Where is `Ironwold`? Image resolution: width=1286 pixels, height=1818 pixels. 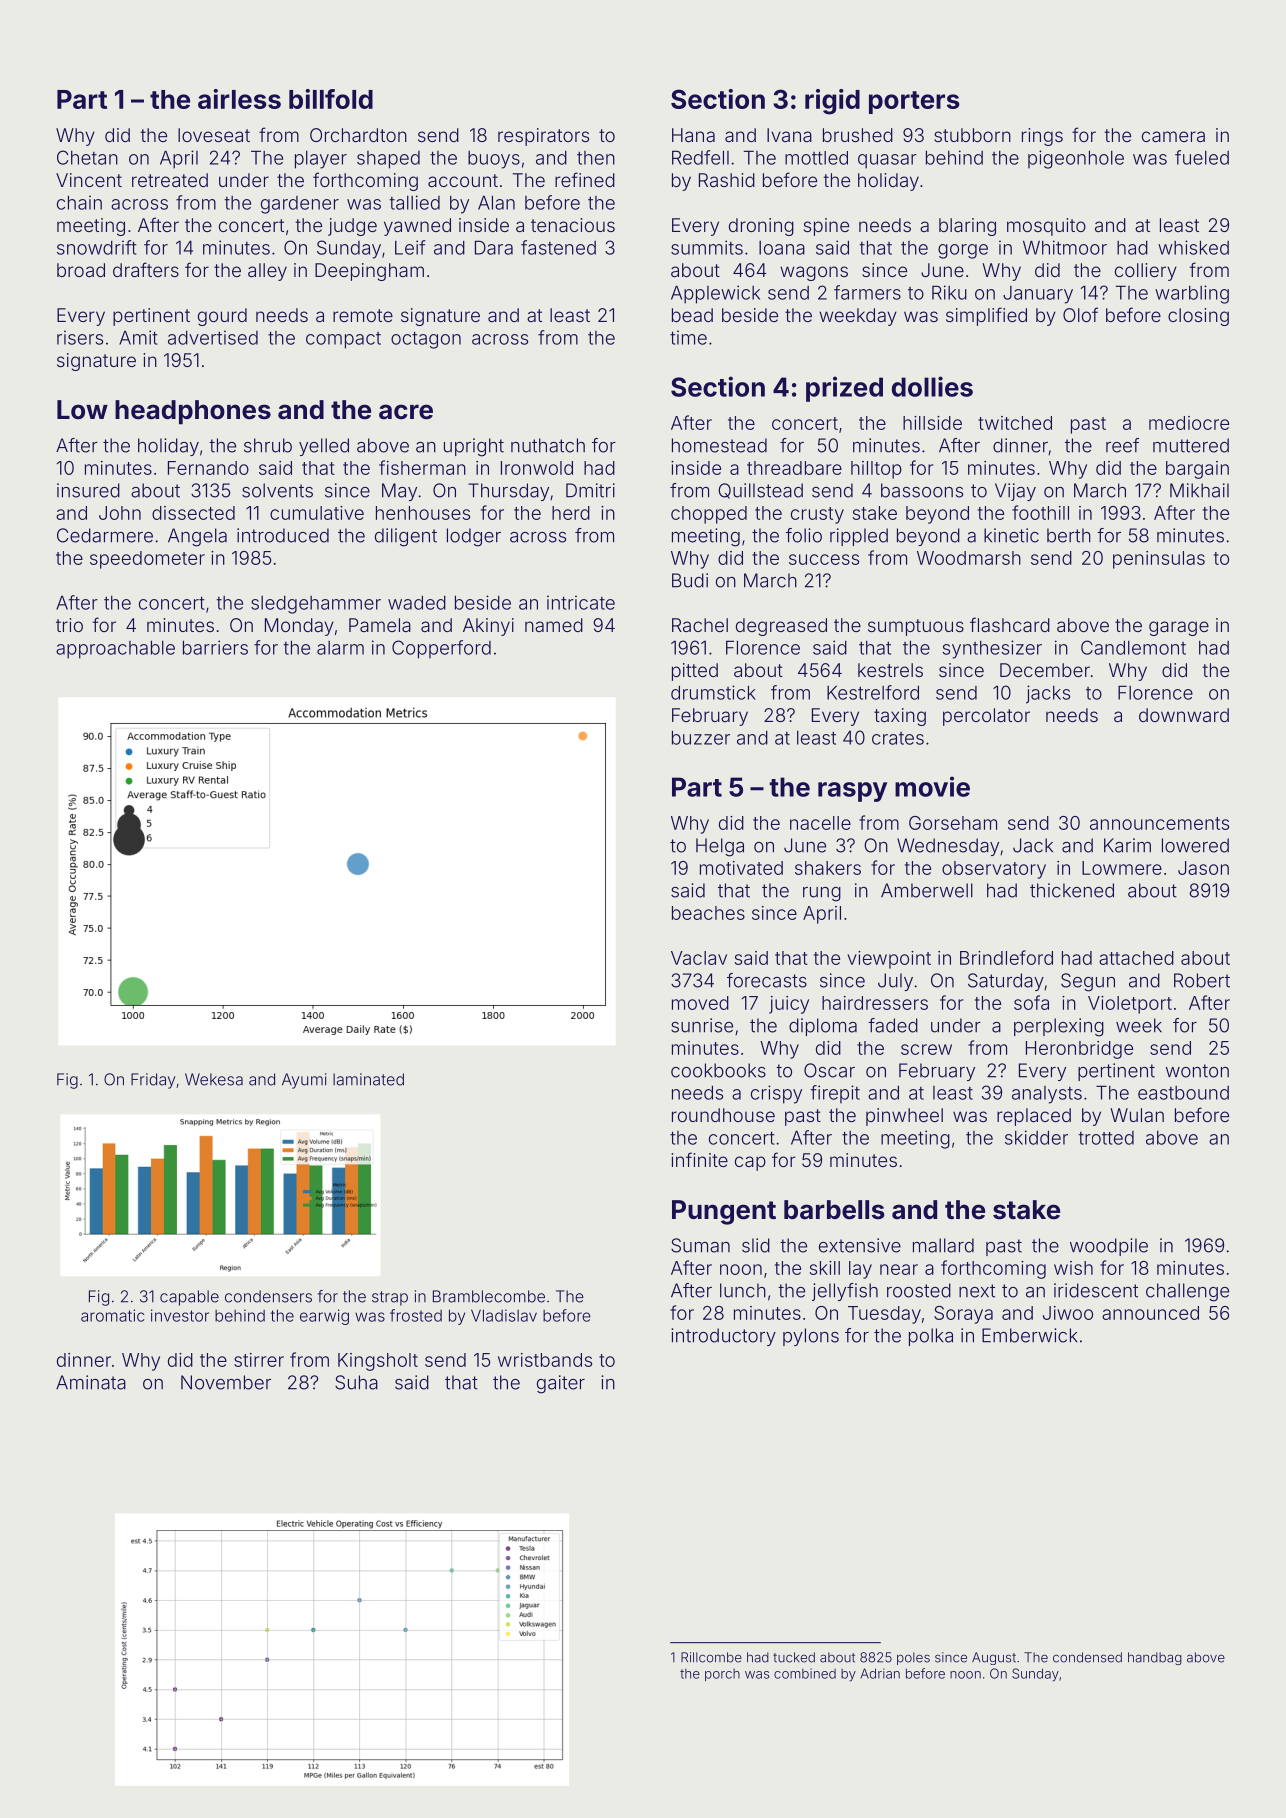 Ironwold is located at coordinates (537, 468).
